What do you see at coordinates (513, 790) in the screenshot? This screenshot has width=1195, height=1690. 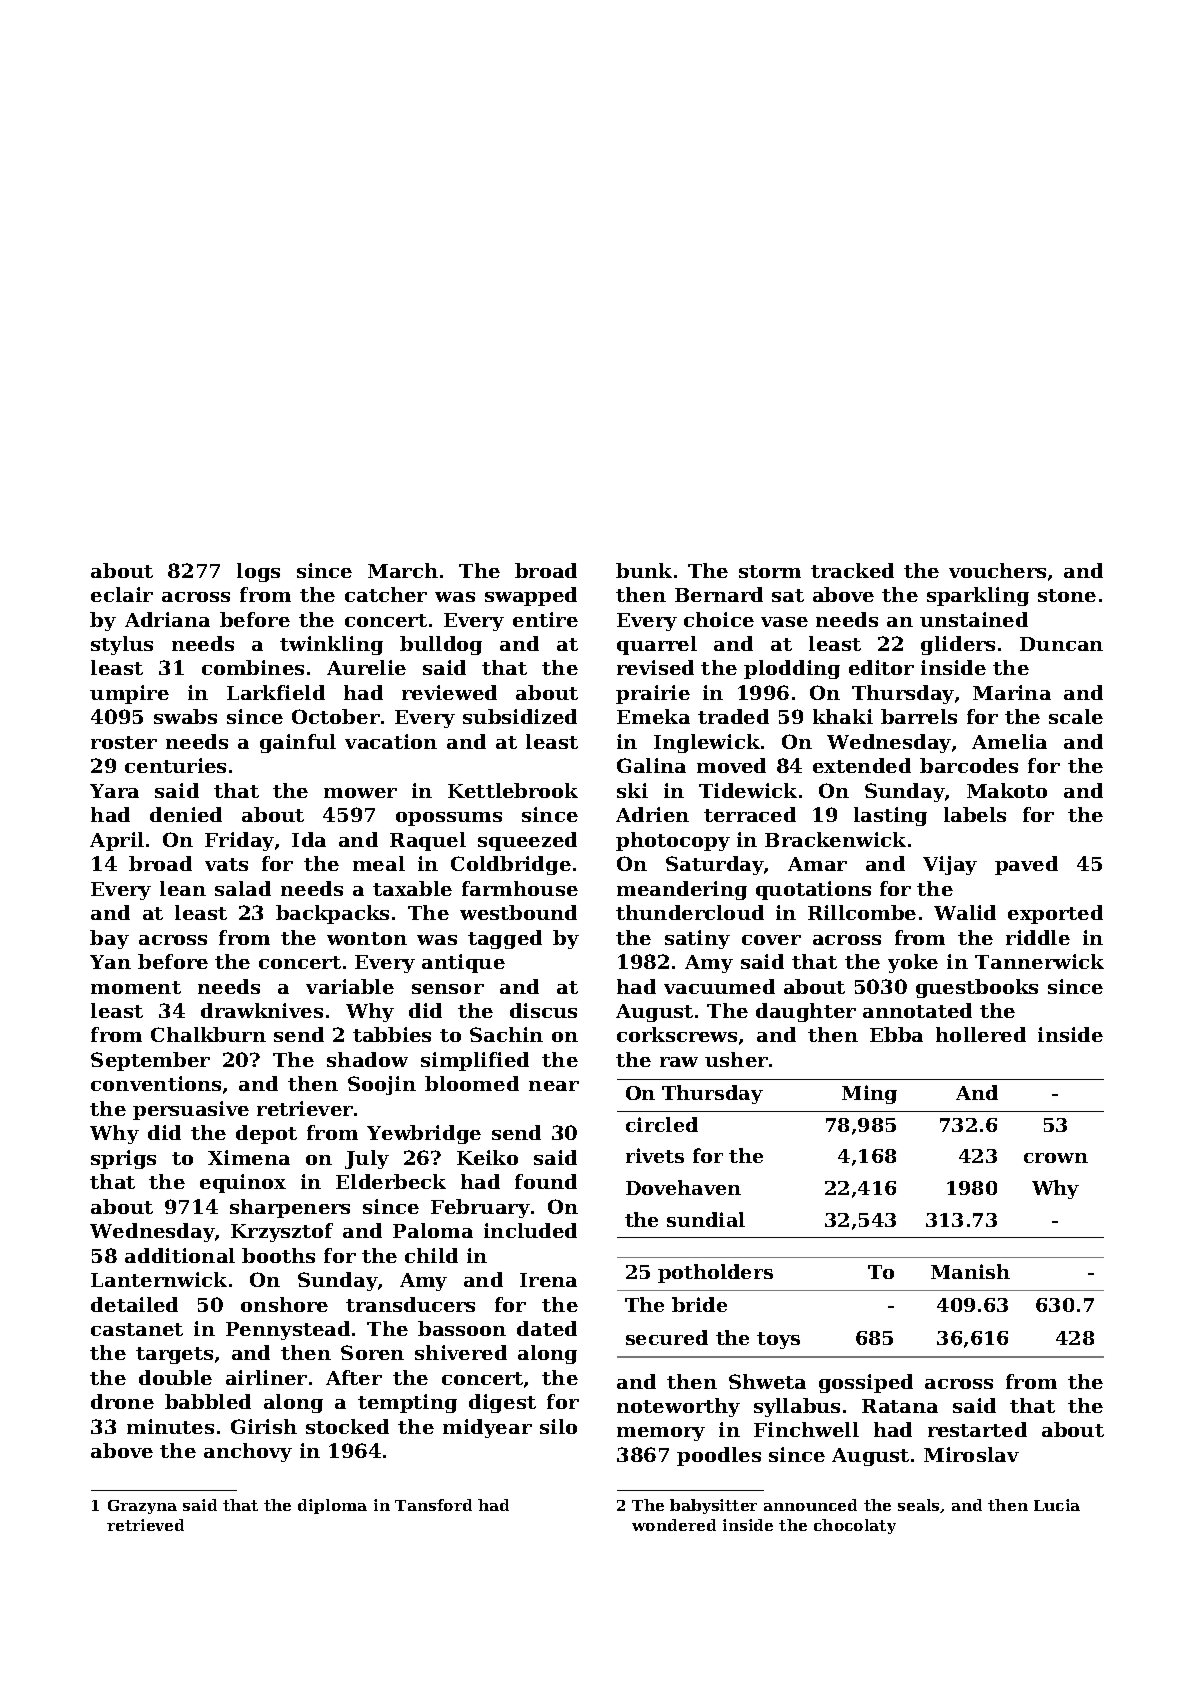 I see `Kettlebrook` at bounding box center [513, 790].
